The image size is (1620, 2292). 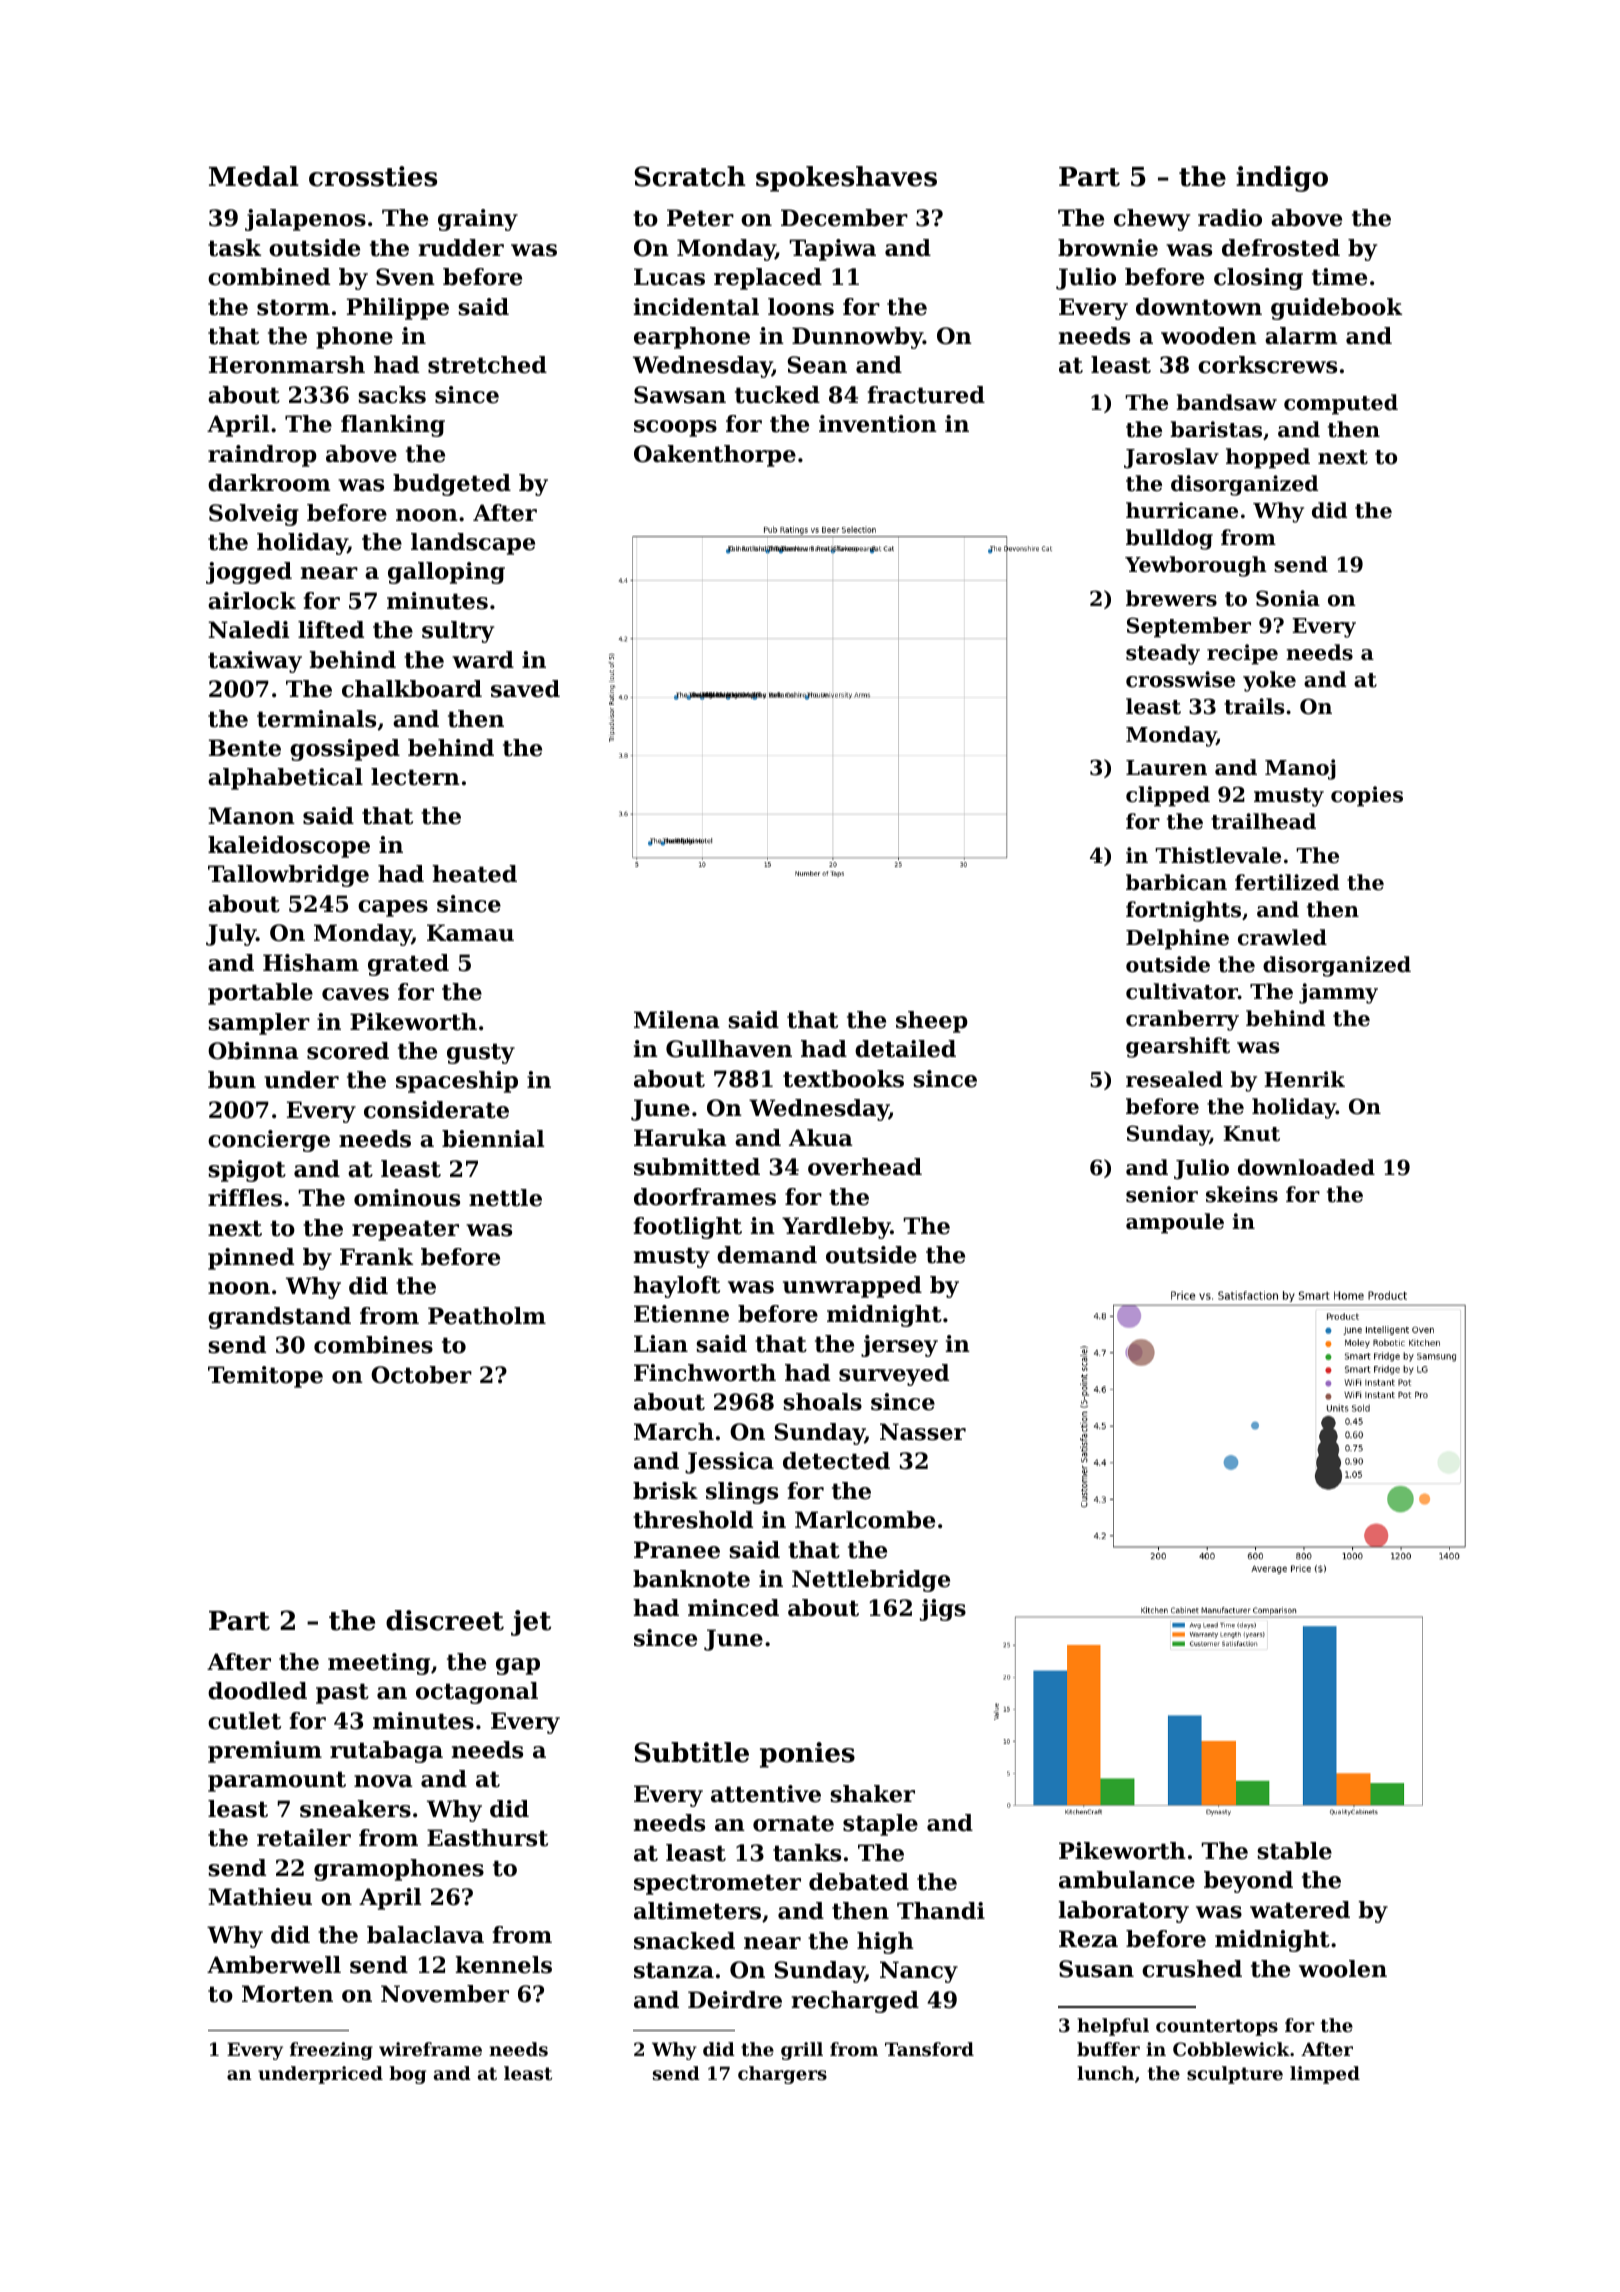 I want to click on fractured, so click(x=926, y=395).
